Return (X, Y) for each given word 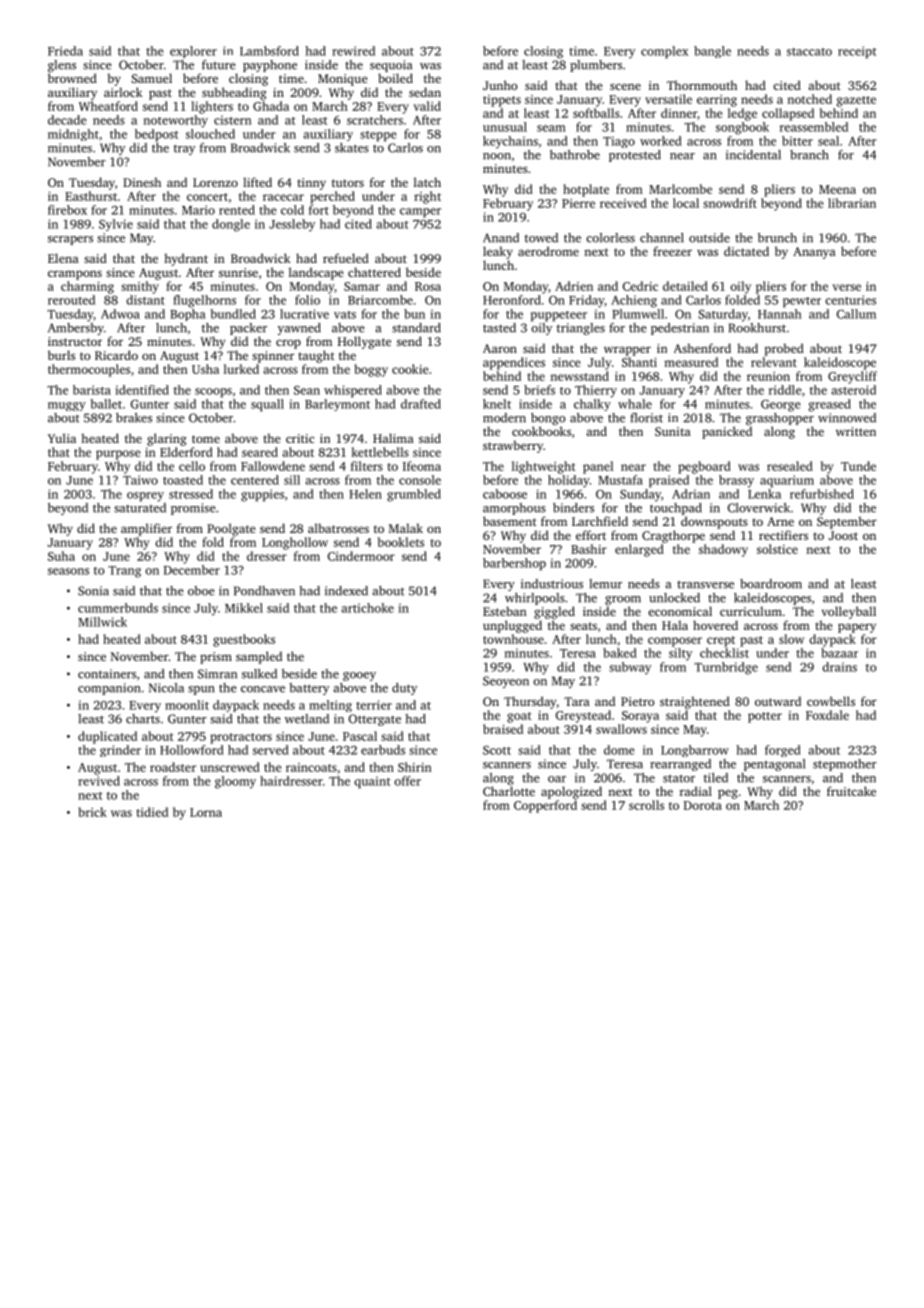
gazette (856, 101)
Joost (843, 535)
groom (623, 600)
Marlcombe (680, 189)
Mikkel (244, 608)
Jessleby (292, 225)
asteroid (854, 390)
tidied (152, 812)
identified (142, 390)
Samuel (151, 78)
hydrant (186, 259)
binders (573, 508)
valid (427, 106)
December (192, 570)
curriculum (751, 611)
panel (598, 467)
